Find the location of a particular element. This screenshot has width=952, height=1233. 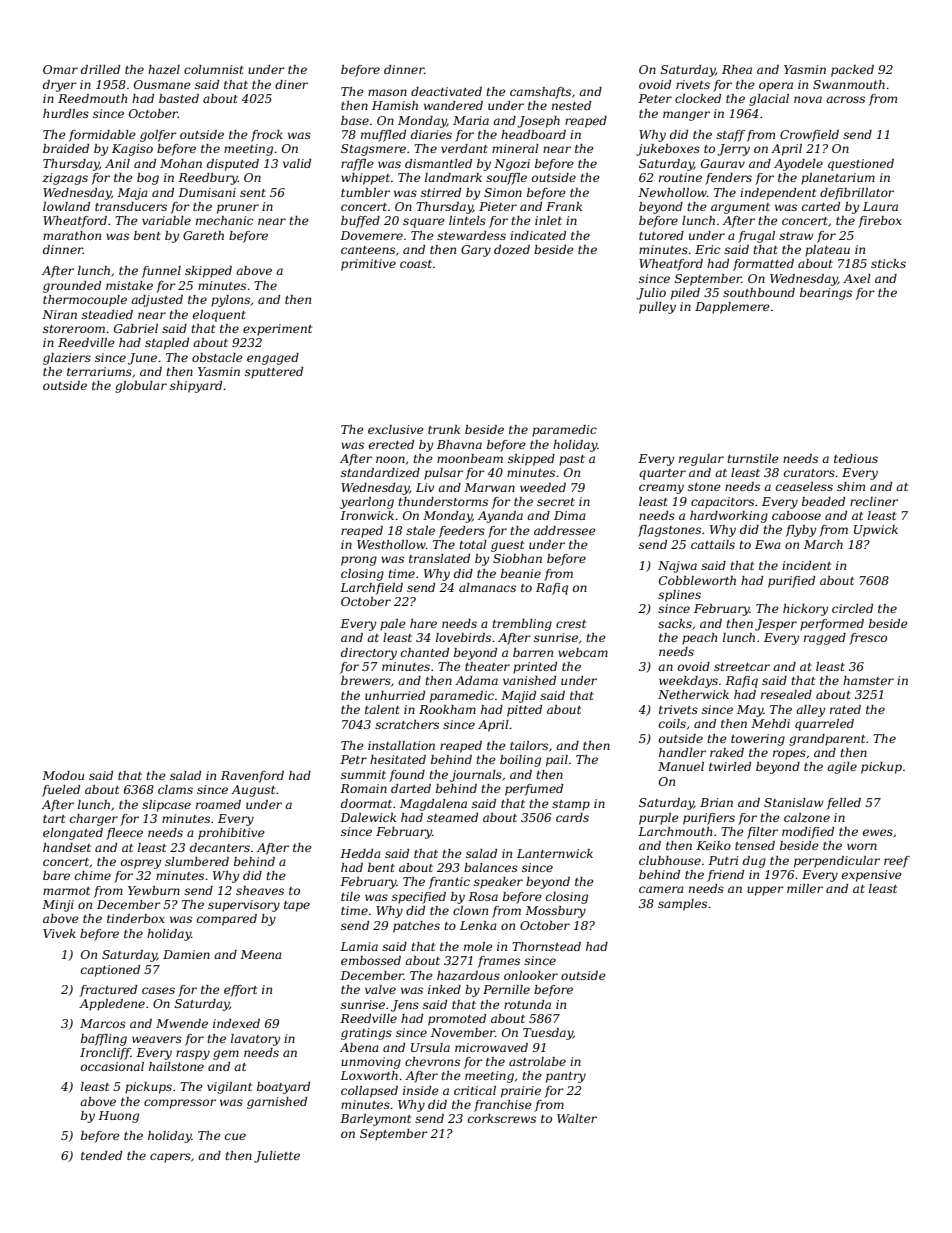

capacitors is located at coordinates (722, 503).
